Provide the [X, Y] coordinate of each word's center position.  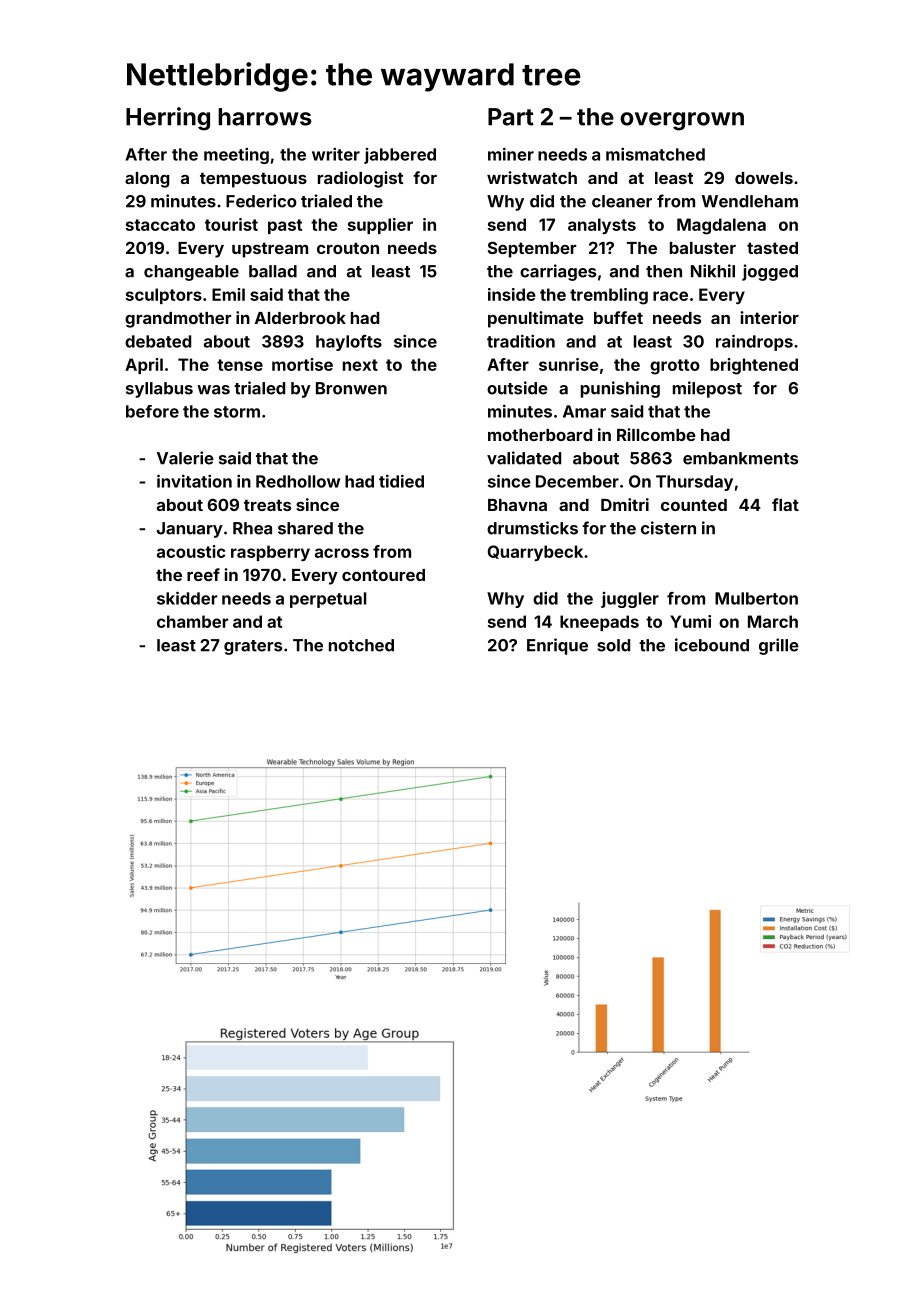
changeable [191, 273]
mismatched [655, 154]
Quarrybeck [535, 553]
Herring [168, 119]
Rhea [252, 528]
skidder [187, 598]
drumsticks [532, 528]
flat [785, 504]
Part [511, 117]
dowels [764, 178]
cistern [668, 528]
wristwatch [532, 177]
